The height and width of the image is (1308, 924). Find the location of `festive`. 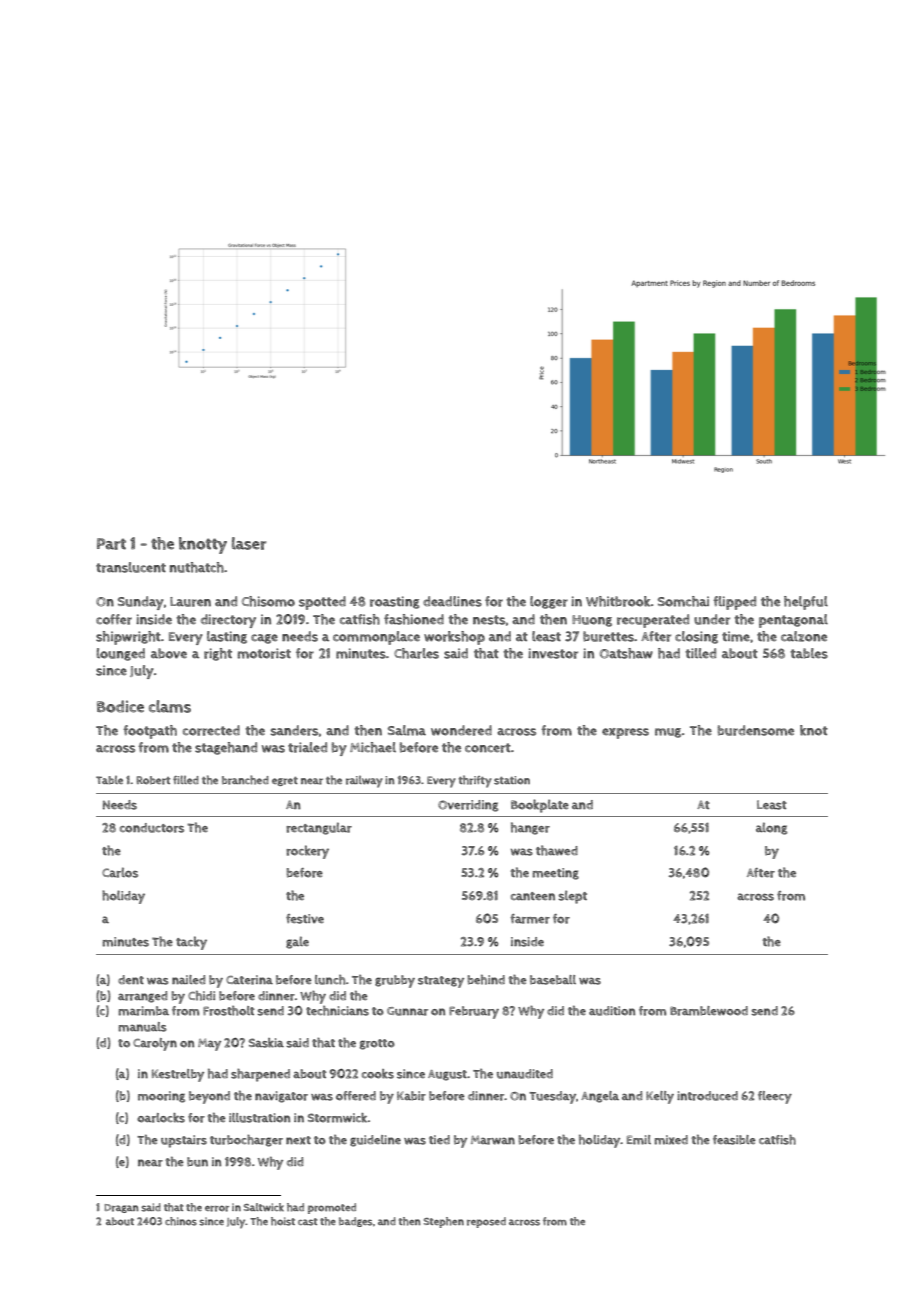

festive is located at coordinates (305, 919).
